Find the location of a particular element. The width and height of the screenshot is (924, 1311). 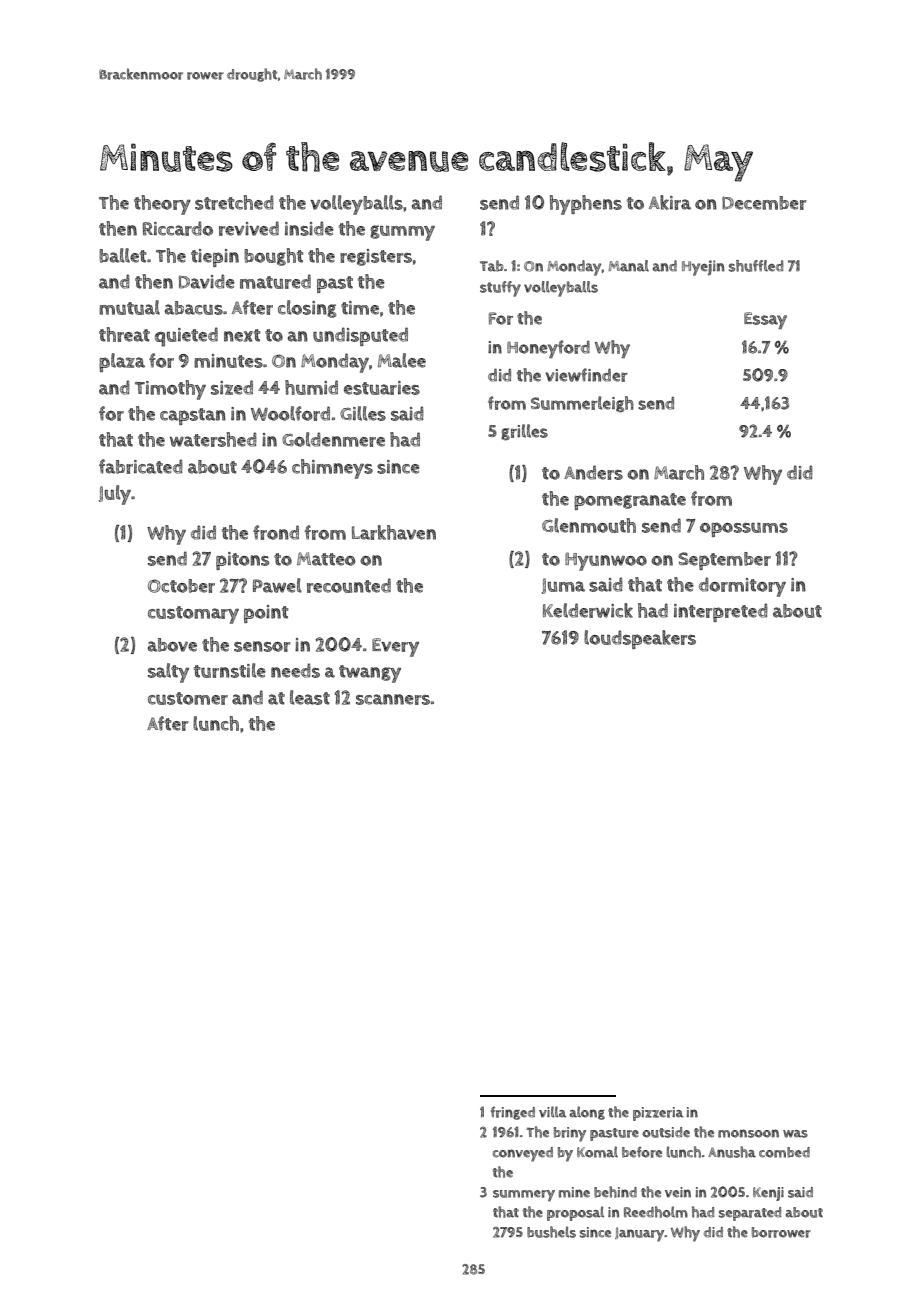

pizzeria is located at coordinates (658, 1114).
